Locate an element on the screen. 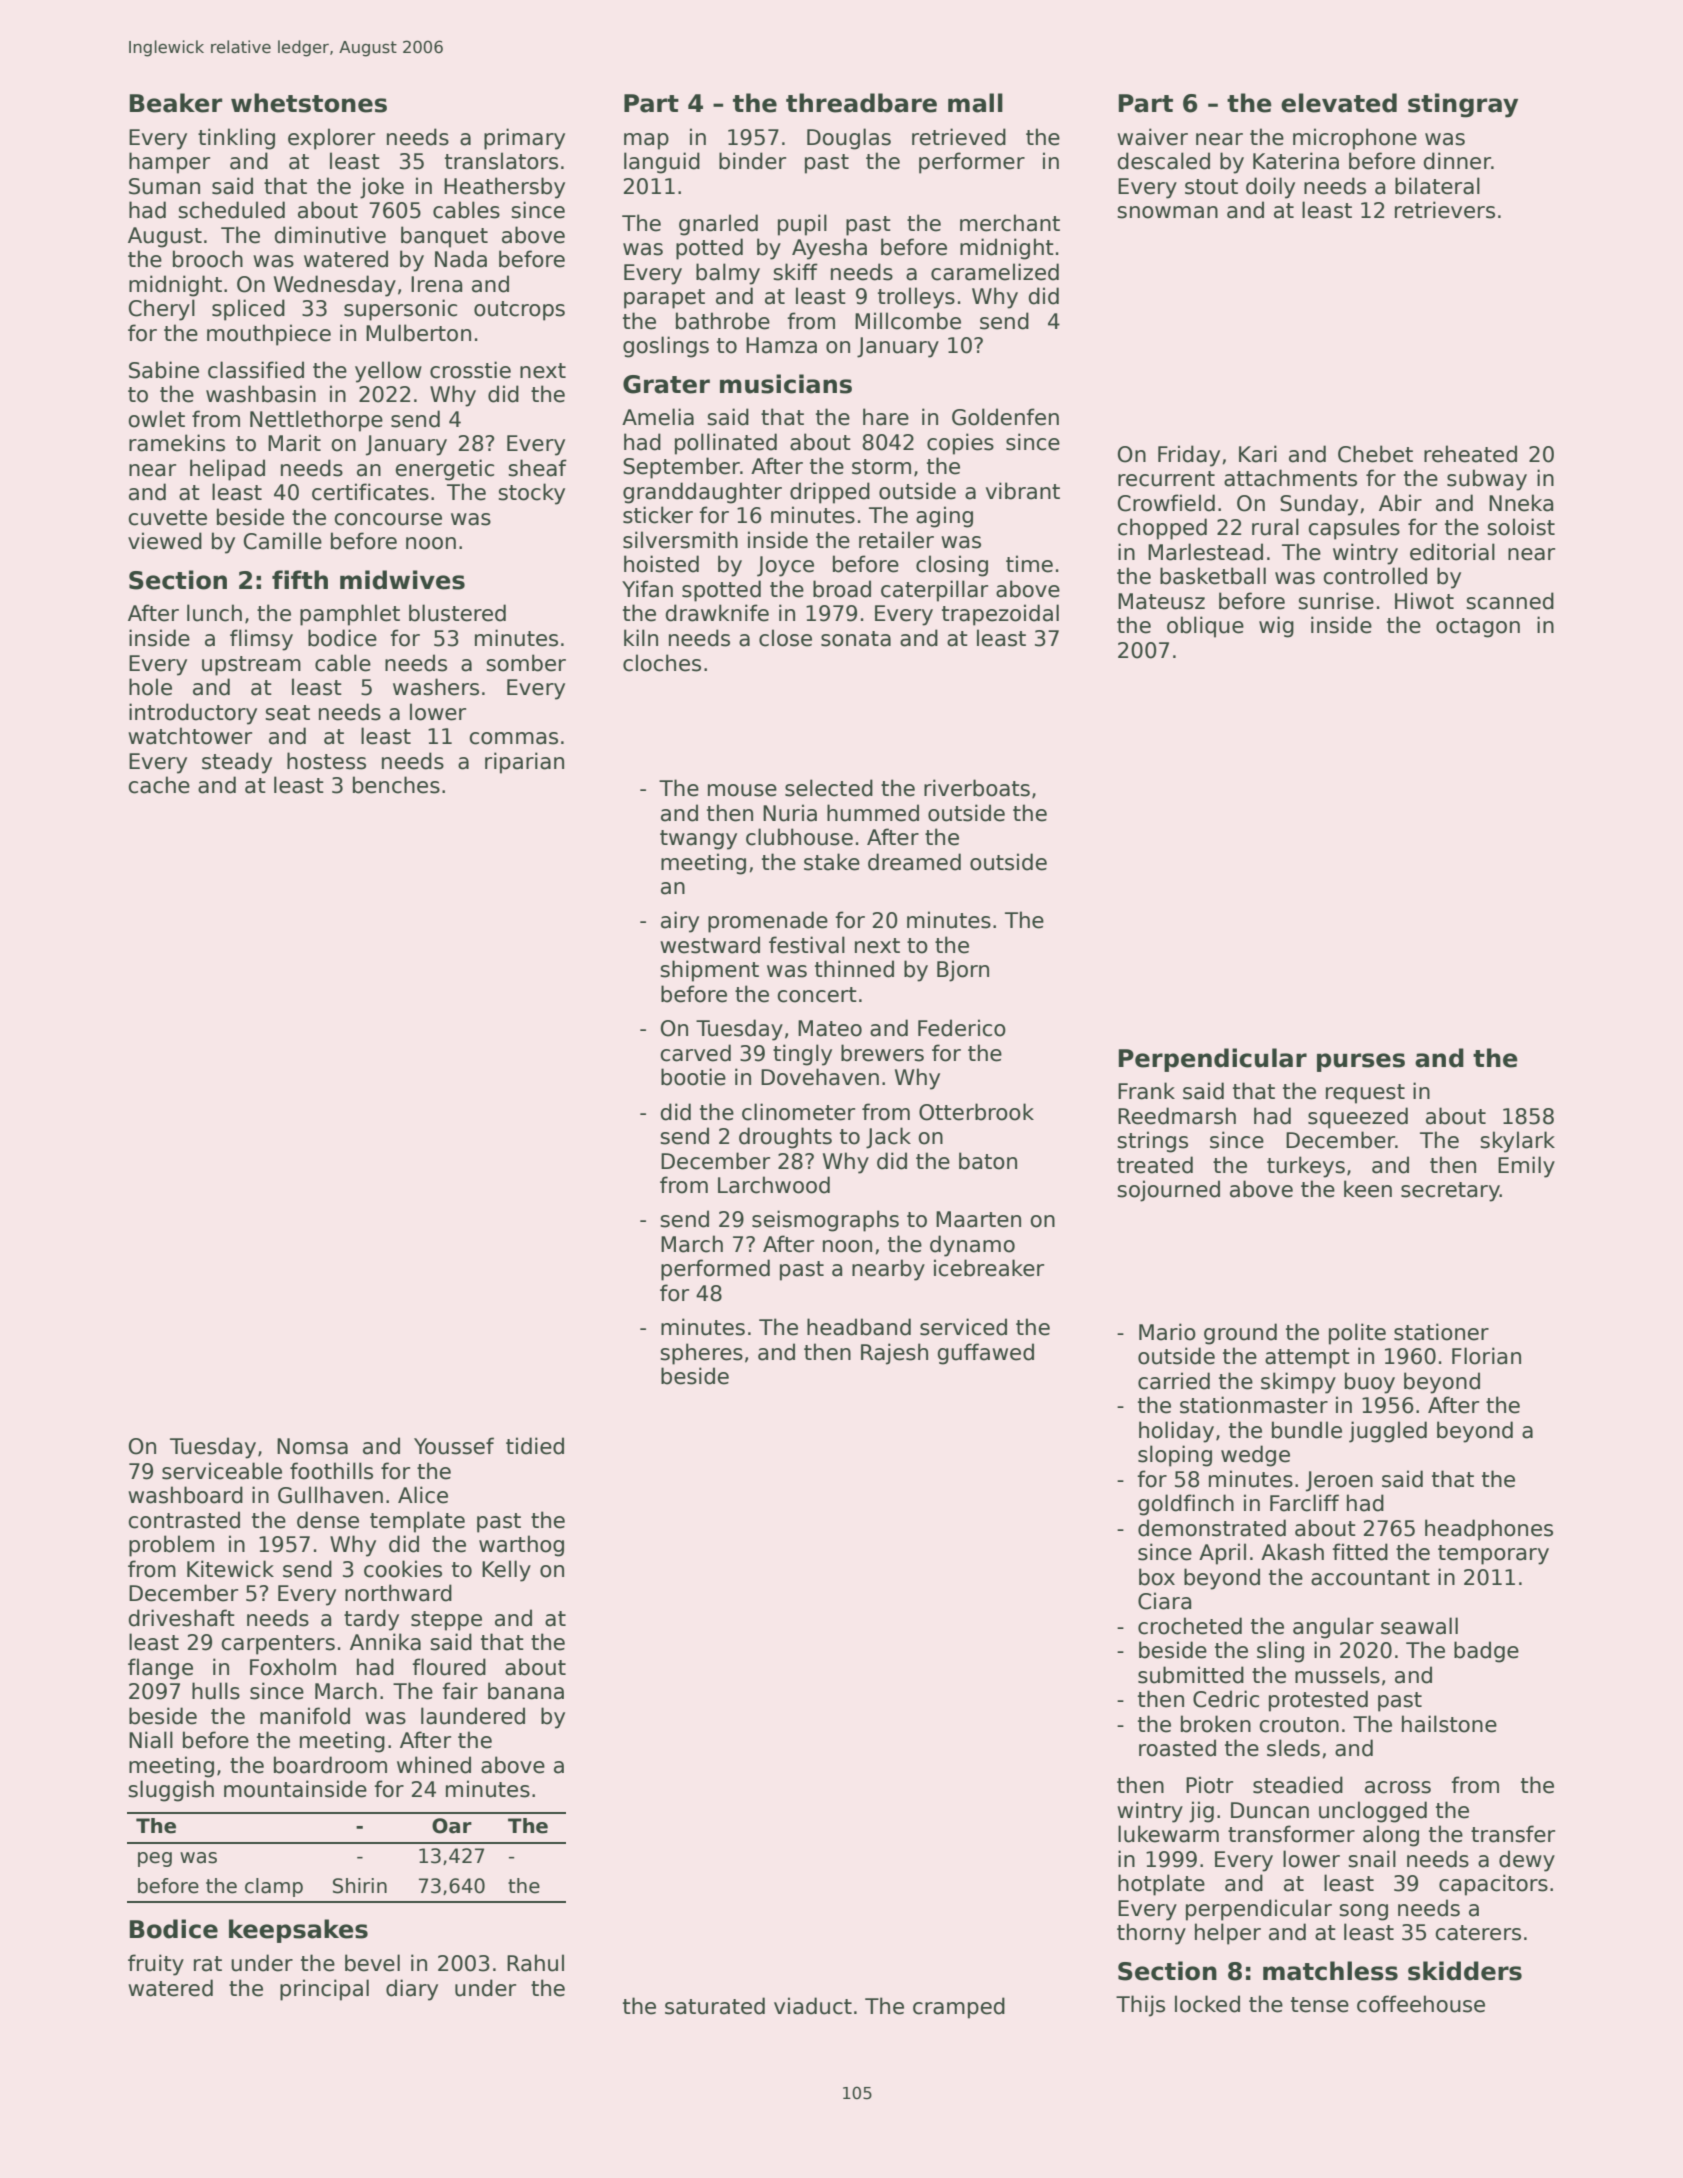 This screenshot has width=1683, height=2178. saturated is located at coordinates (715, 2006).
